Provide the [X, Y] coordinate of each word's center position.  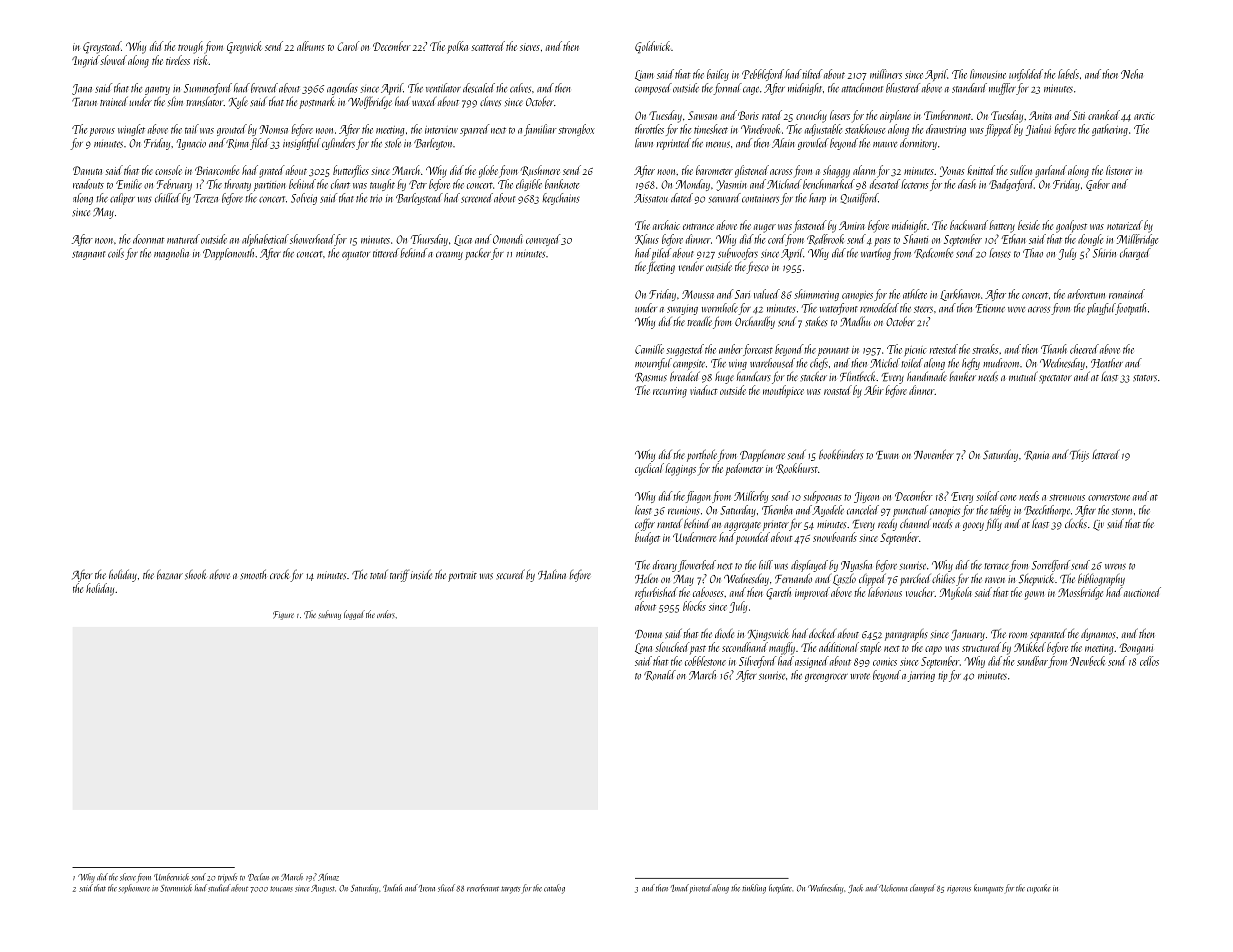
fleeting [661, 267]
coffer [645, 524]
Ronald [660, 675]
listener [1119, 170]
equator [356, 255]
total [379, 574]
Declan [258, 877]
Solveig [304, 199]
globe [488, 171]
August [323, 889]
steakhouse [865, 129]
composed [653, 89]
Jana [82, 89]
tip [943, 676]
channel [915, 523]
